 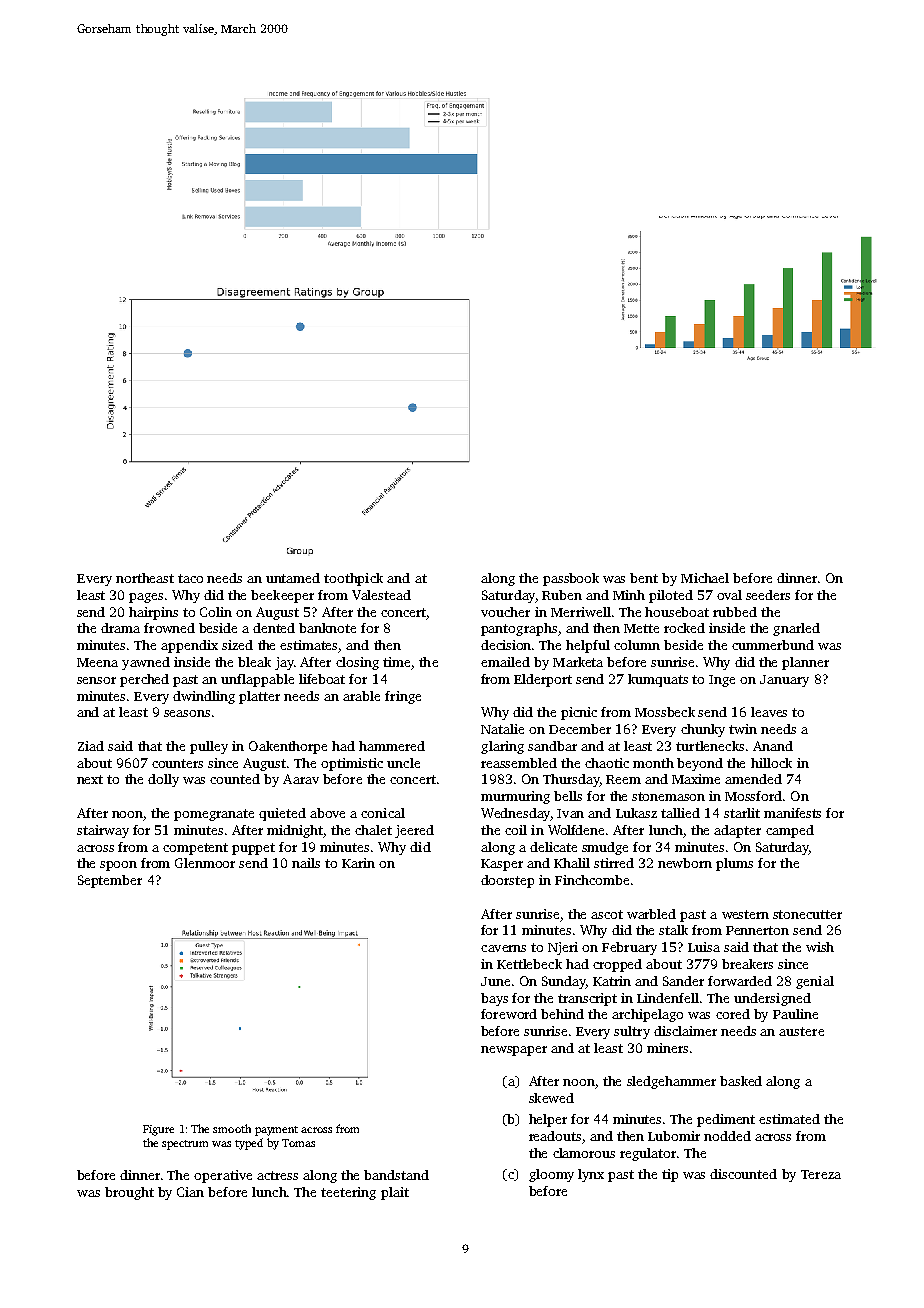 What do you see at coordinates (118, 866) in the image?
I see `spoon` at bounding box center [118, 866].
